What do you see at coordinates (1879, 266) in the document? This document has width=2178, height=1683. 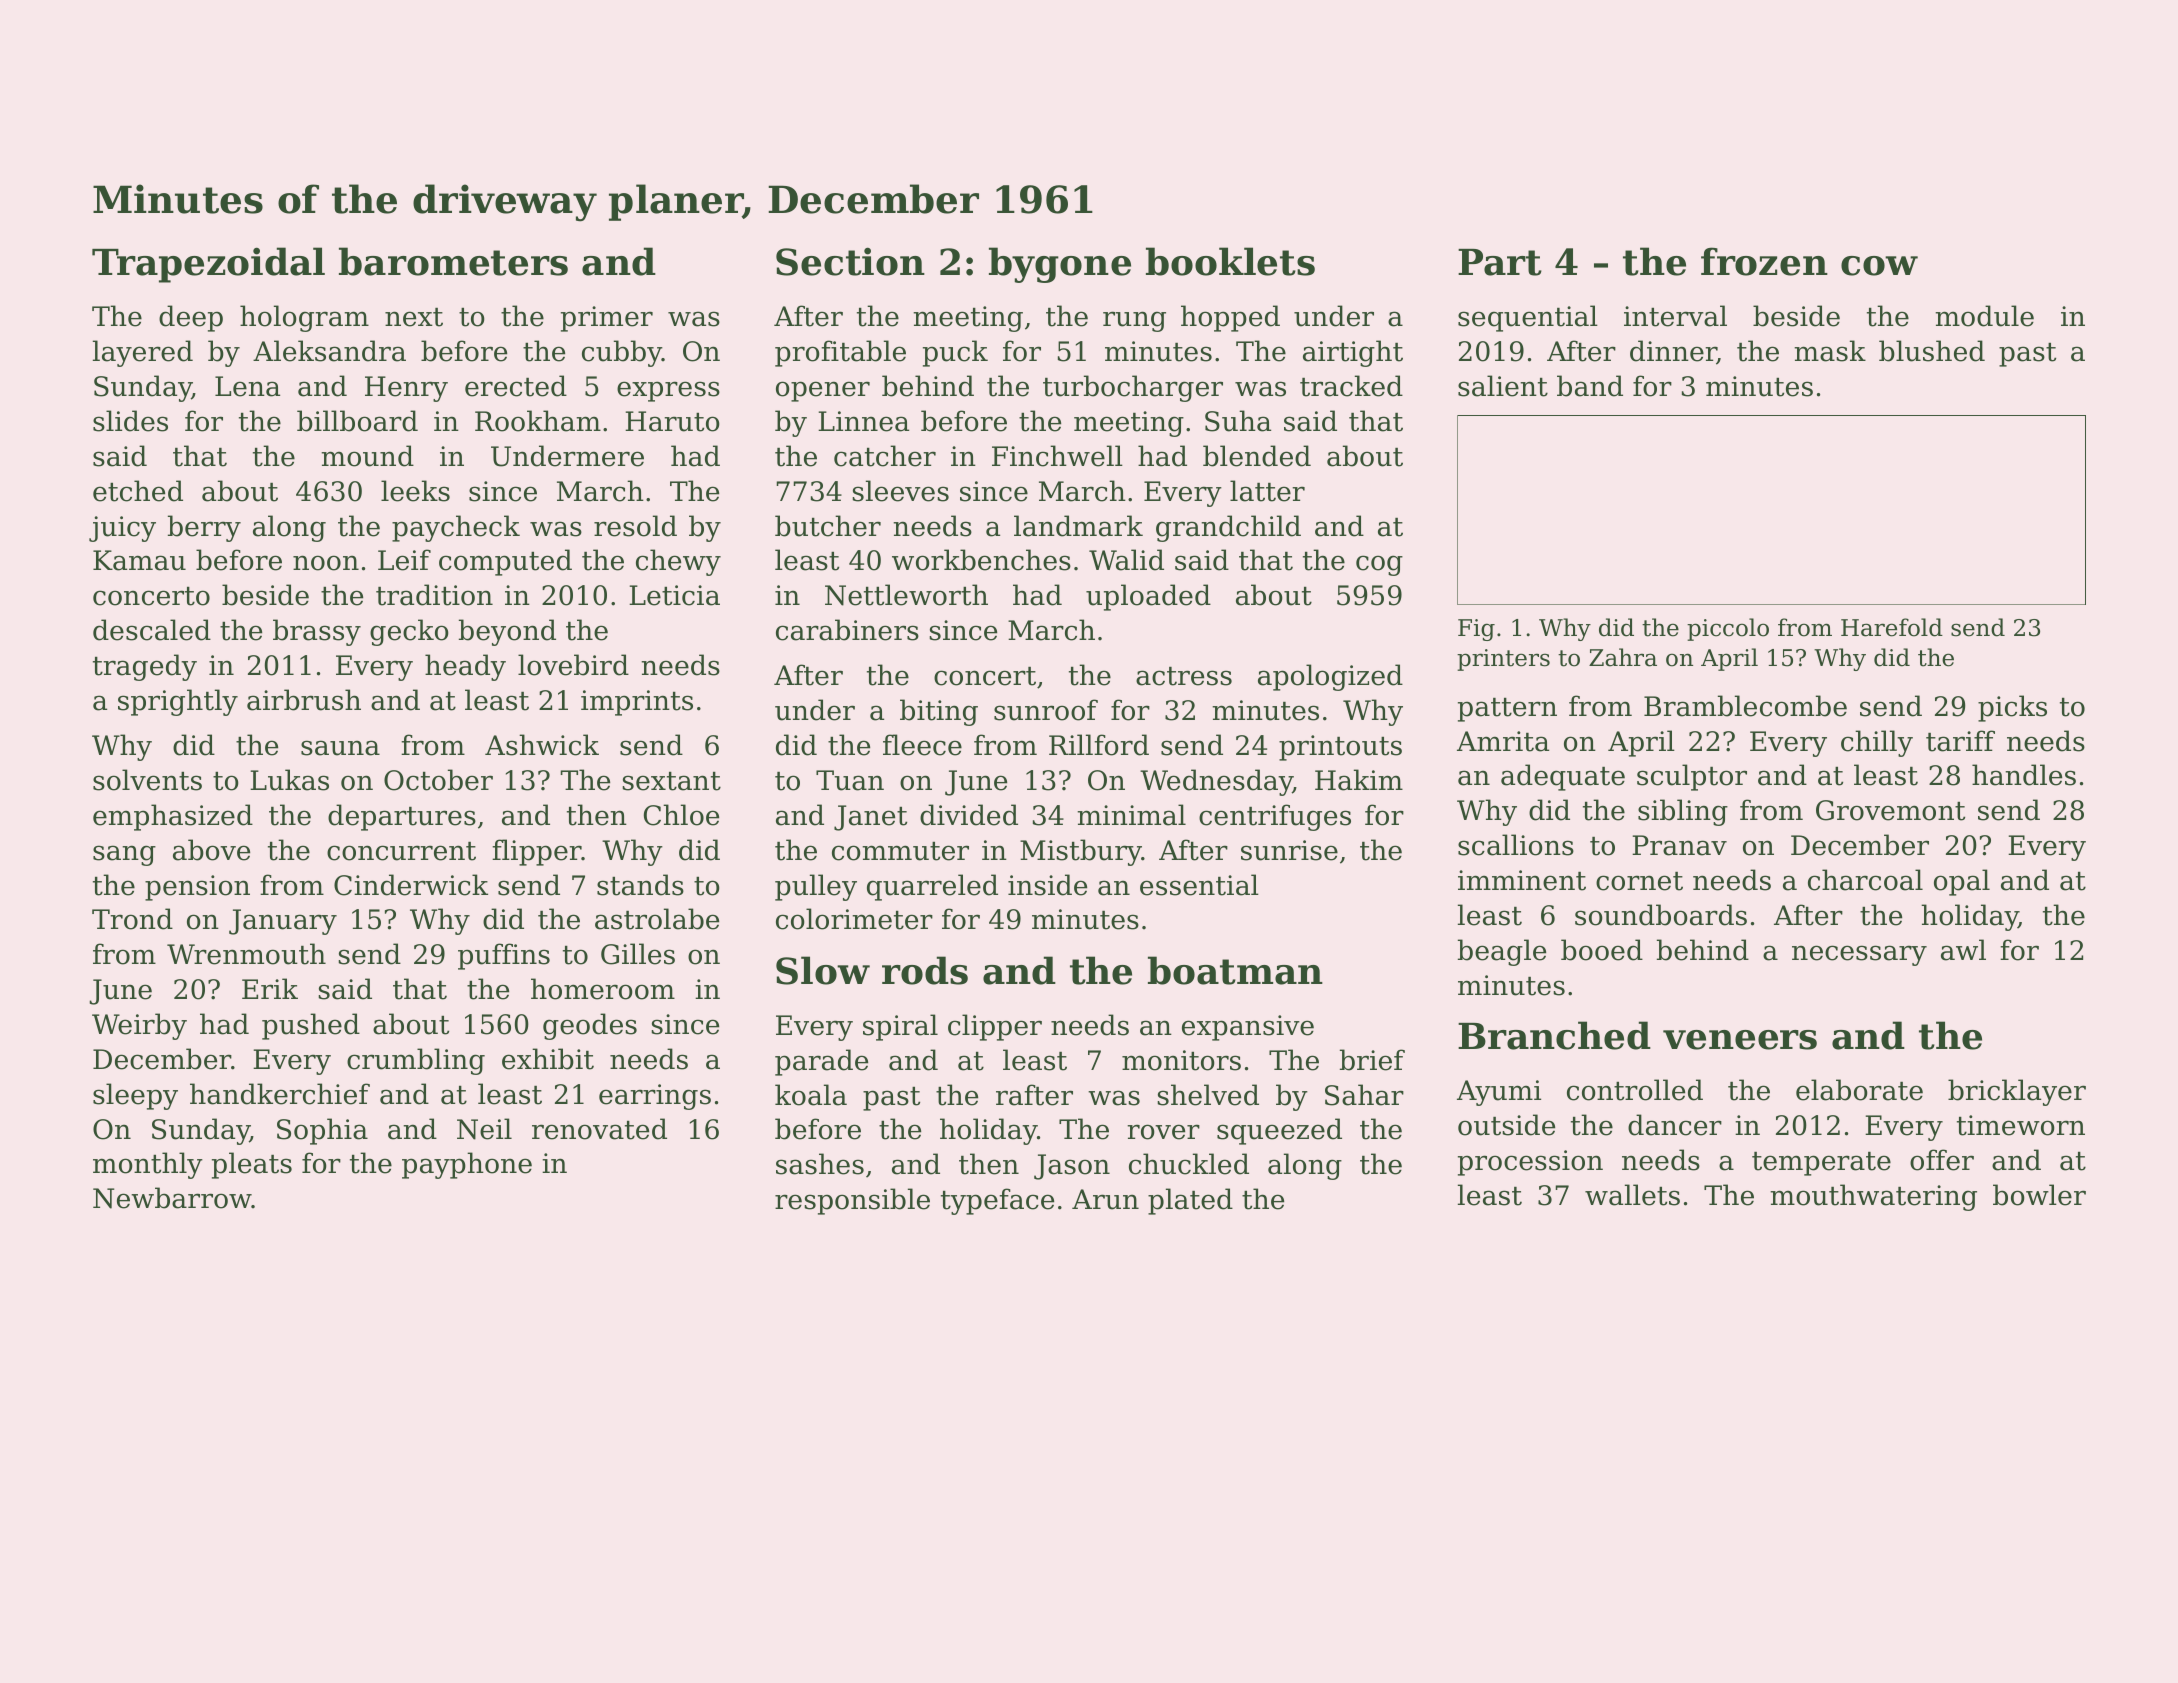 I see `cow` at bounding box center [1879, 266].
